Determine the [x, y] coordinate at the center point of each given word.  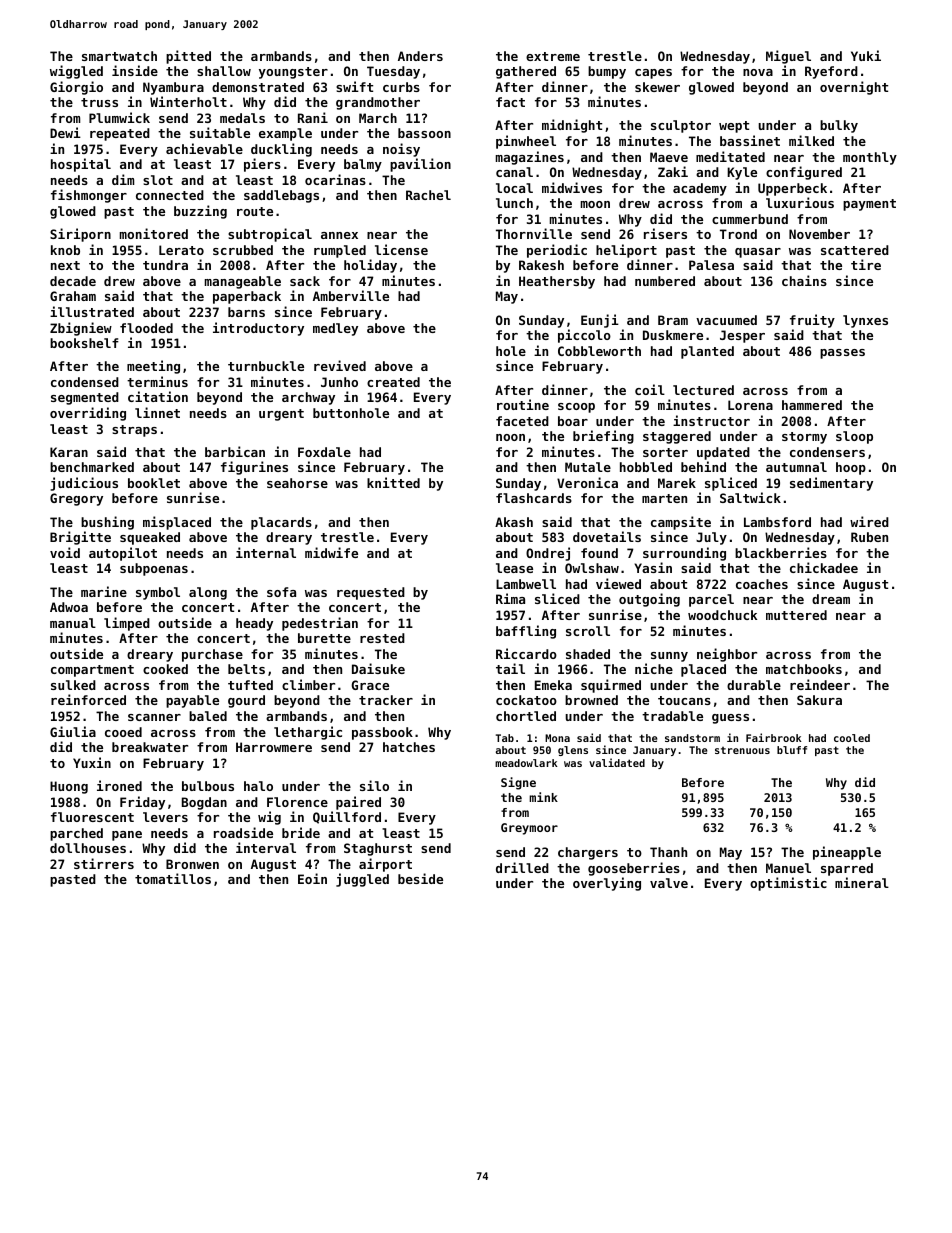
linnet [157, 412]
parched [76, 834]
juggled [362, 880]
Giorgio [76, 88]
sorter [665, 452]
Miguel [788, 57]
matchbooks [804, 669]
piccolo [584, 336]
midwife [331, 552]
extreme [553, 56]
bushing [107, 523]
